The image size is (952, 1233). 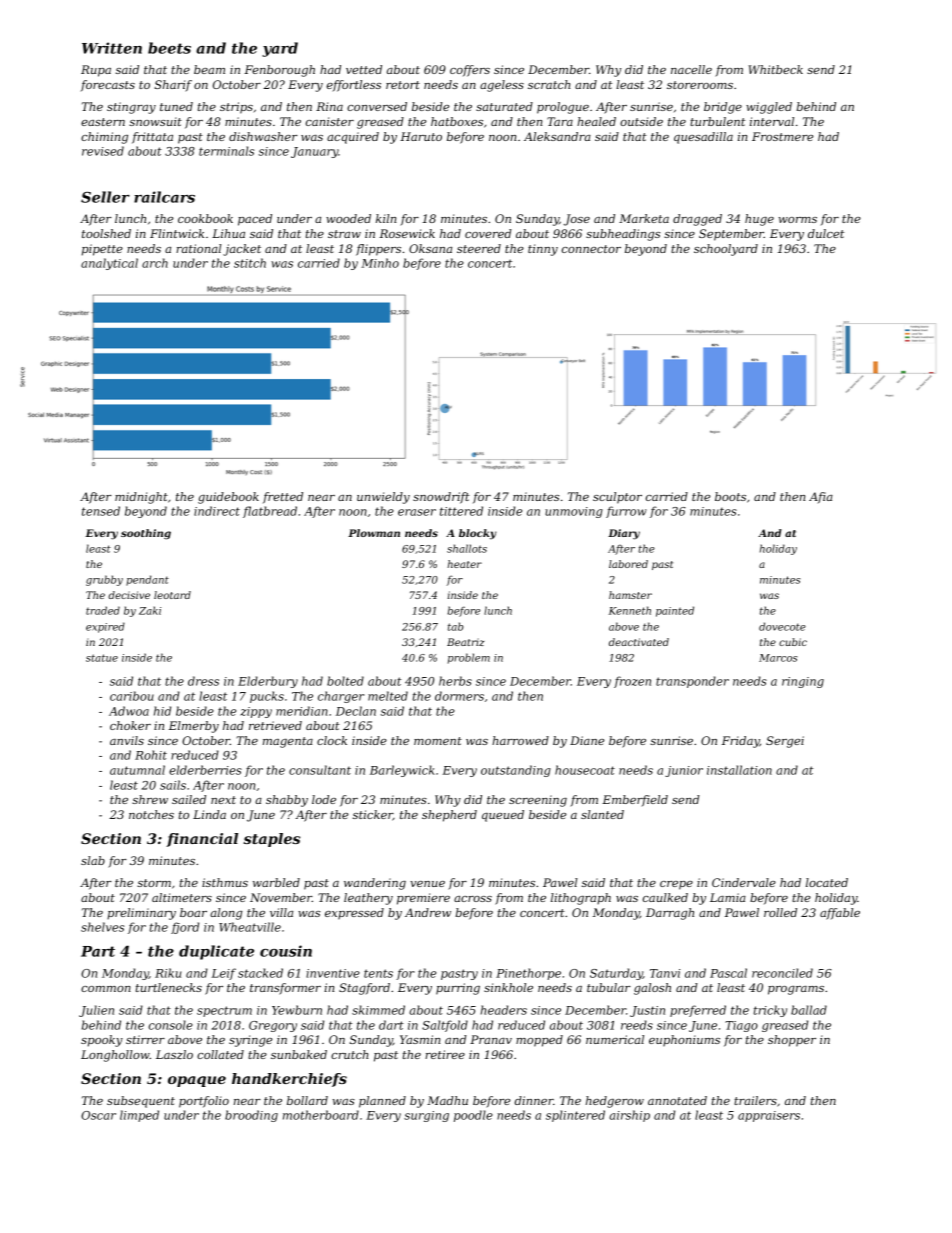 What do you see at coordinates (103, 610) in the image?
I see `traded` at bounding box center [103, 610].
